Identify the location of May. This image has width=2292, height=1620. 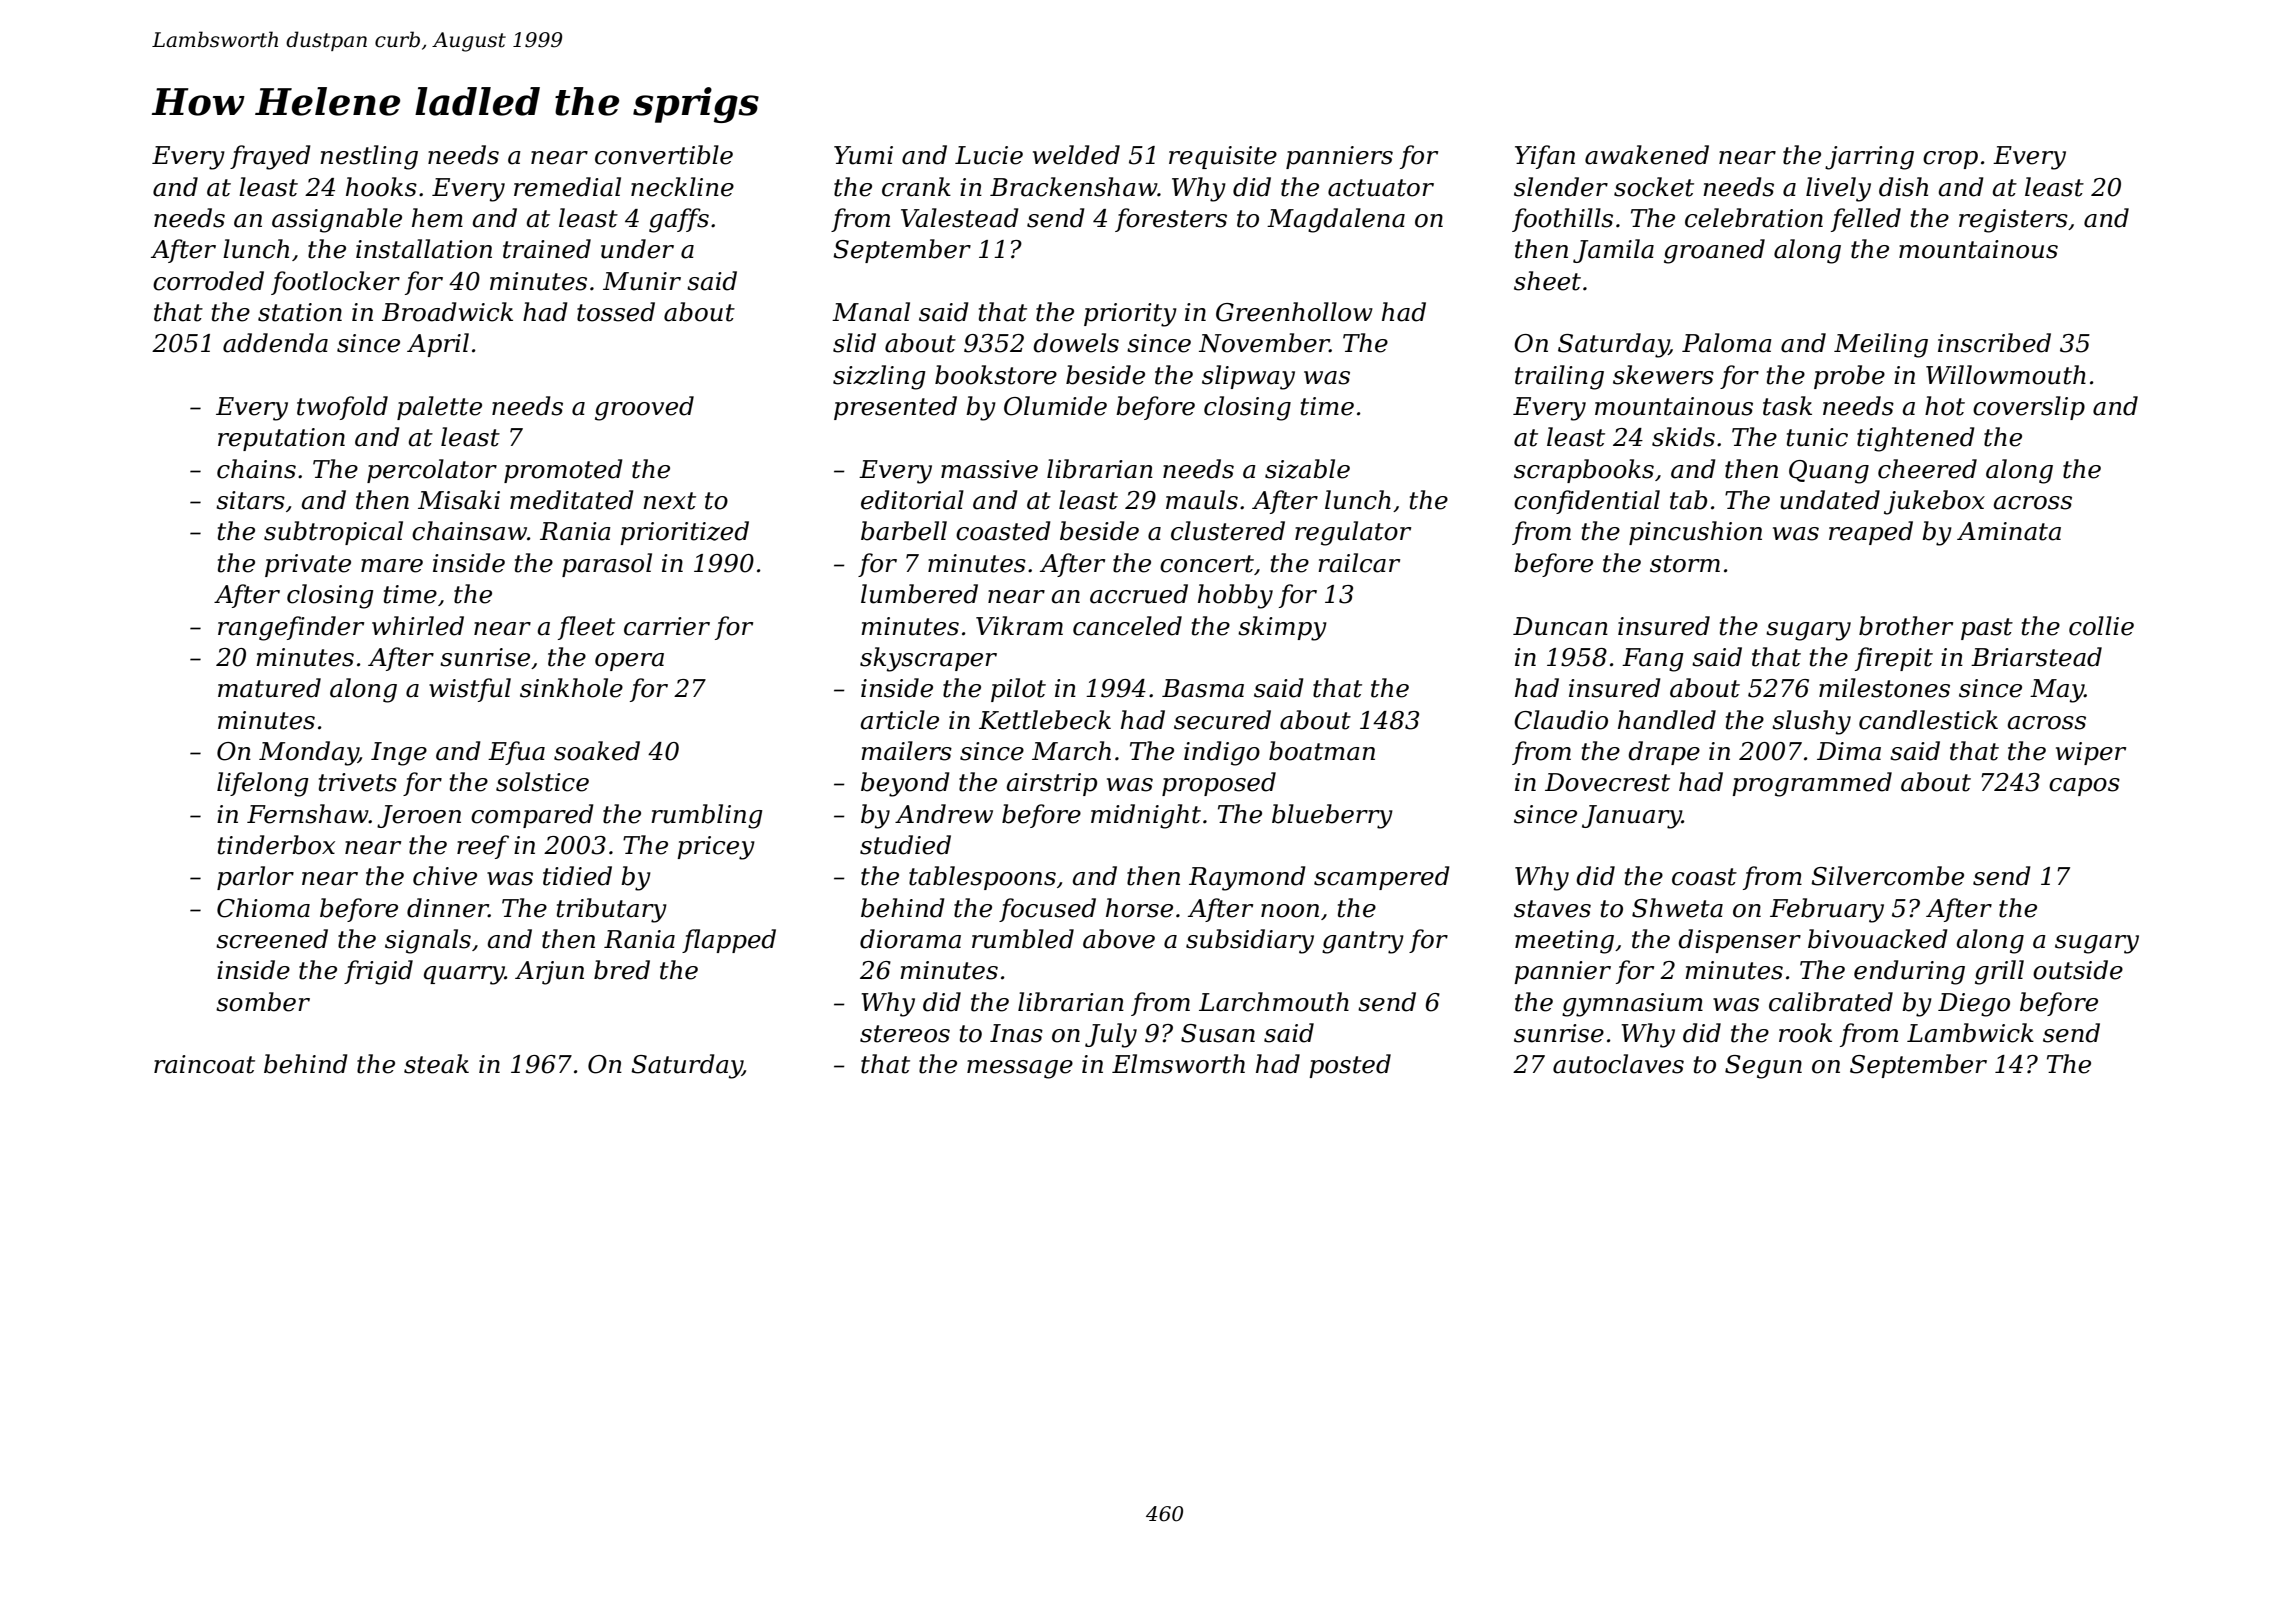
(2057, 691).
